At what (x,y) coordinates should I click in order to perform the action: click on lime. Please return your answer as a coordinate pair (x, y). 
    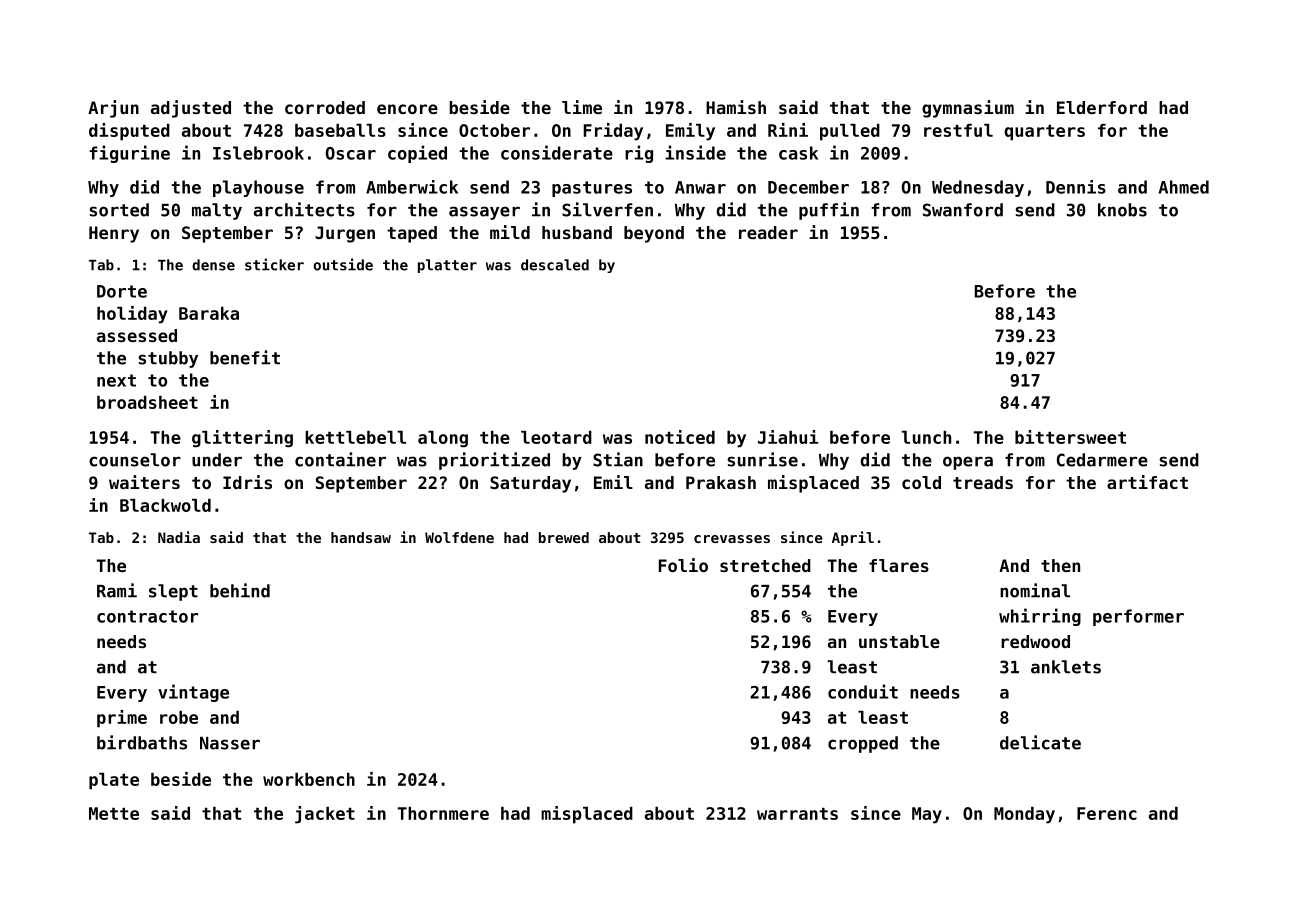
    Looking at the image, I should click on (582, 107).
